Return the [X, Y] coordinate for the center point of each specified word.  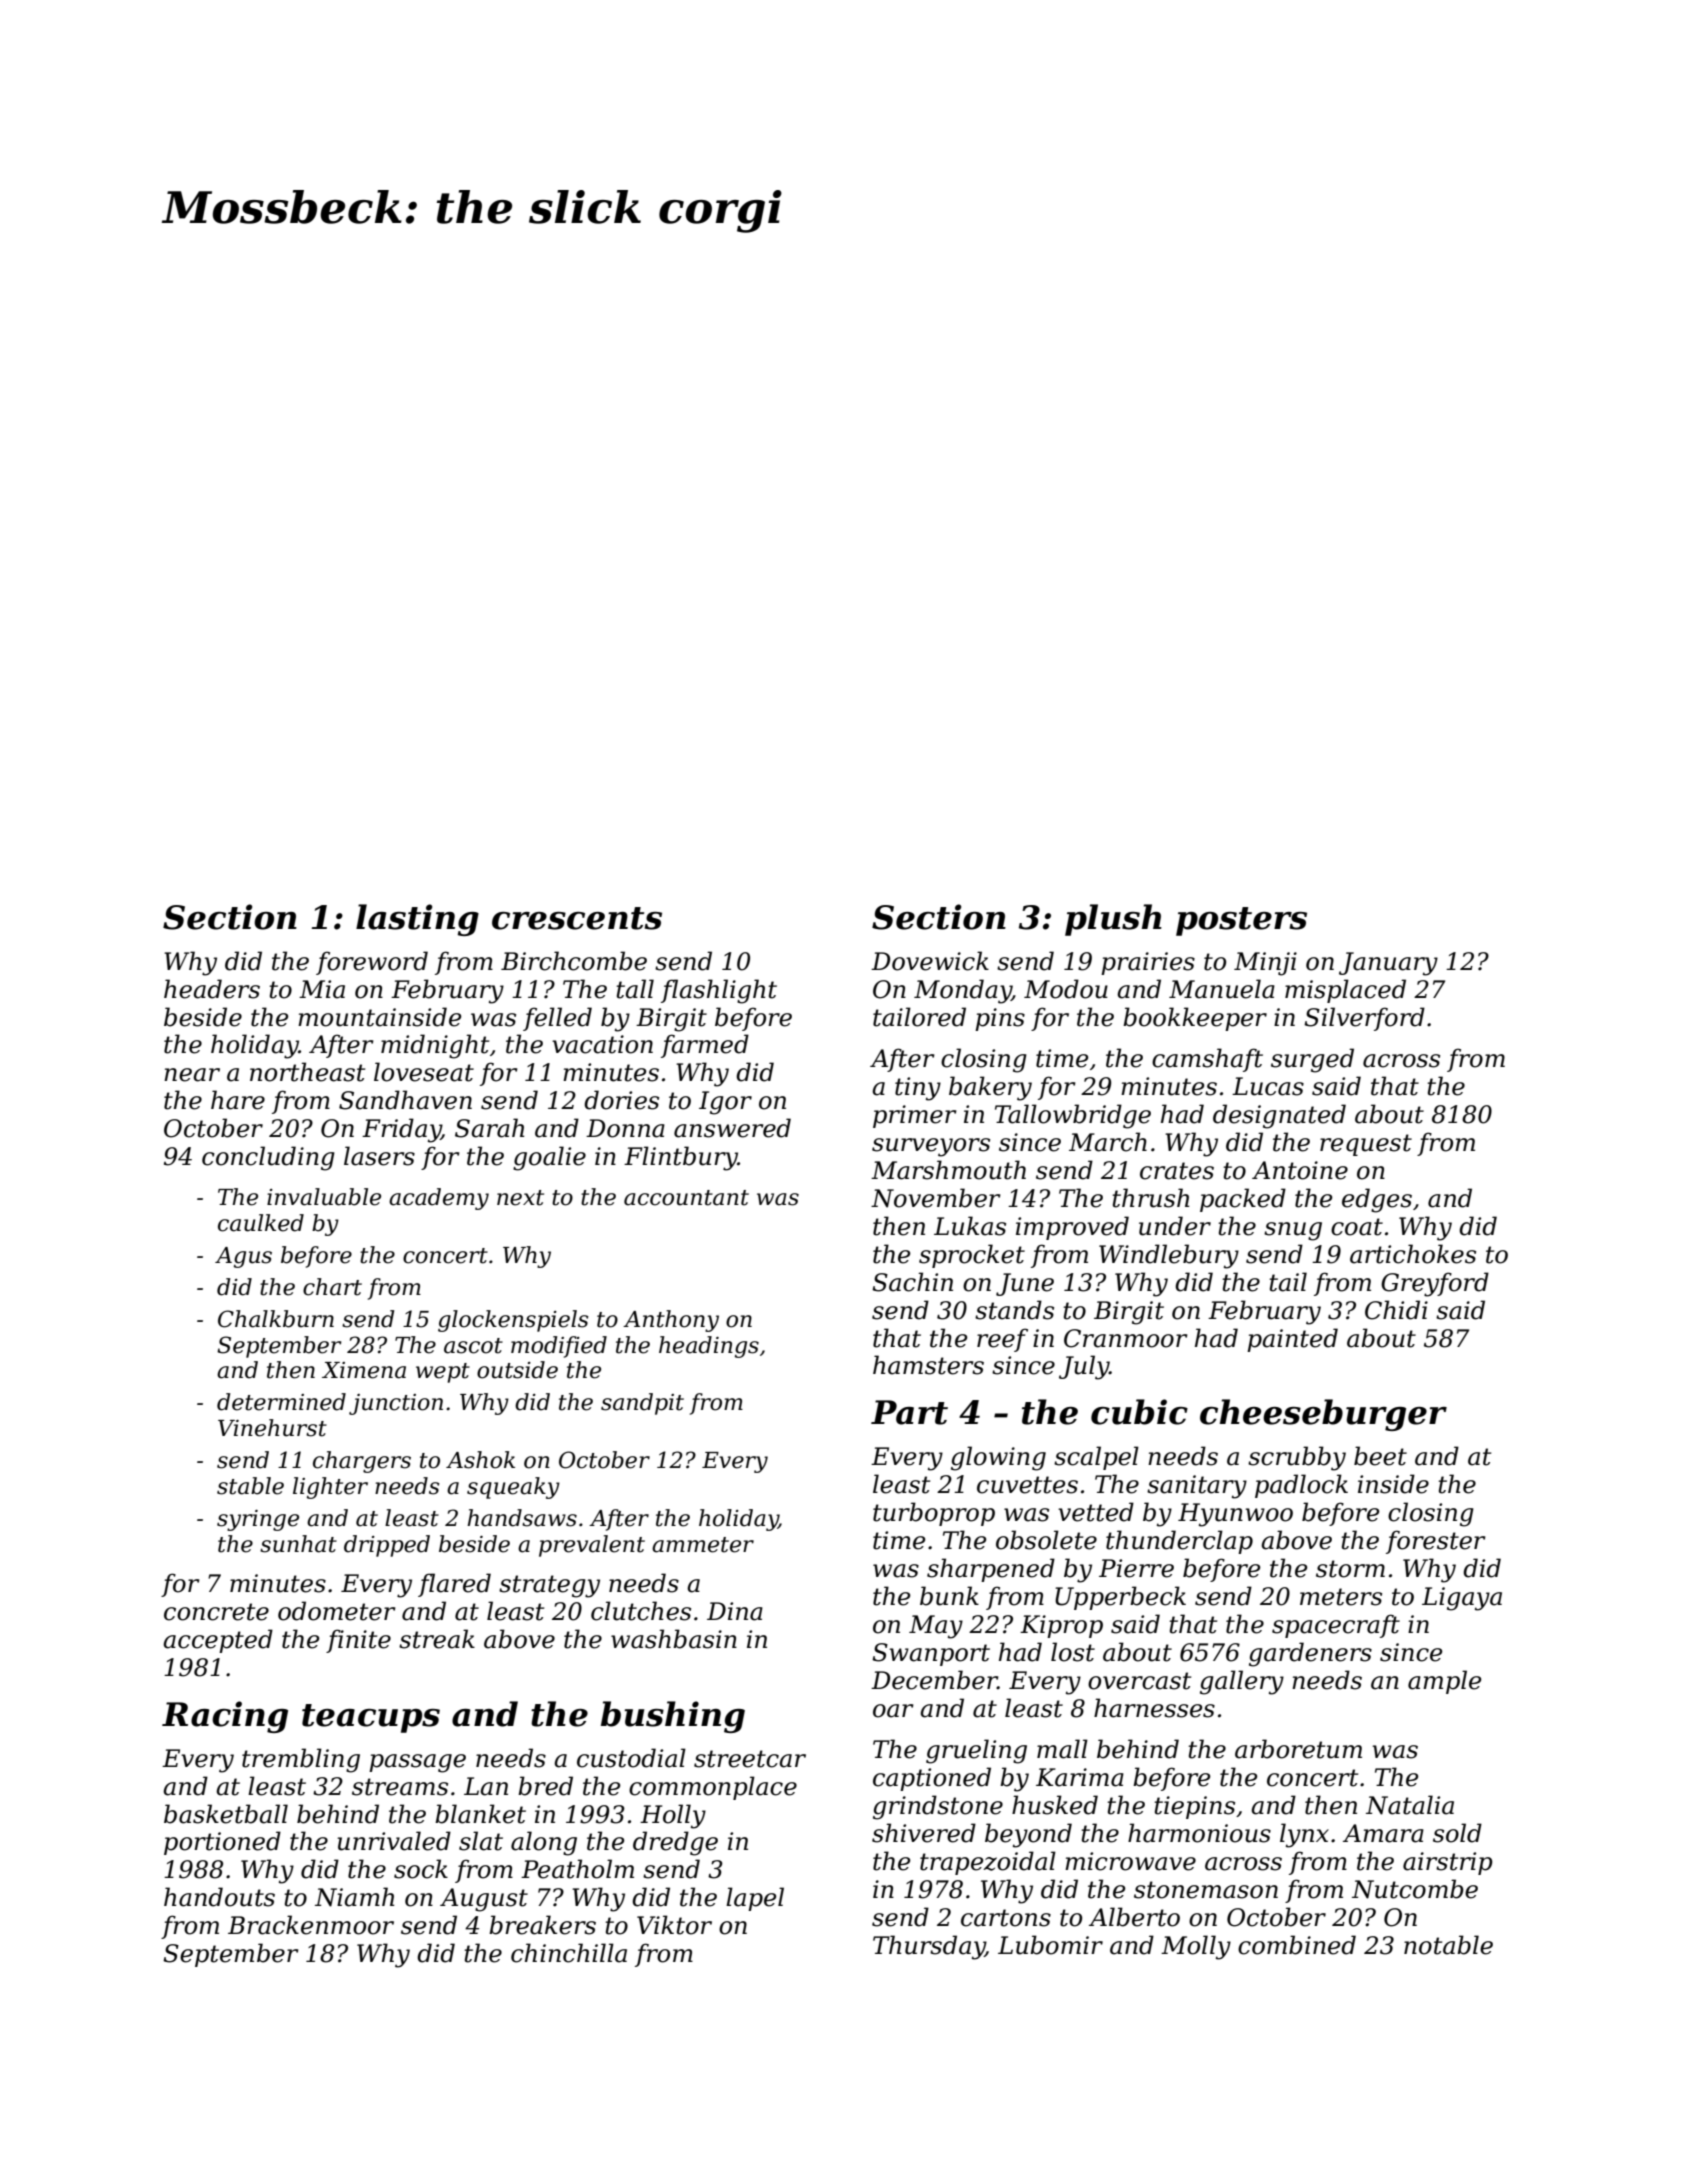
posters [1241, 921]
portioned [222, 1843]
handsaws [522, 1518]
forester [1436, 1542]
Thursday [929, 1947]
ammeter [703, 1545]
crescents [577, 918]
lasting [417, 920]
